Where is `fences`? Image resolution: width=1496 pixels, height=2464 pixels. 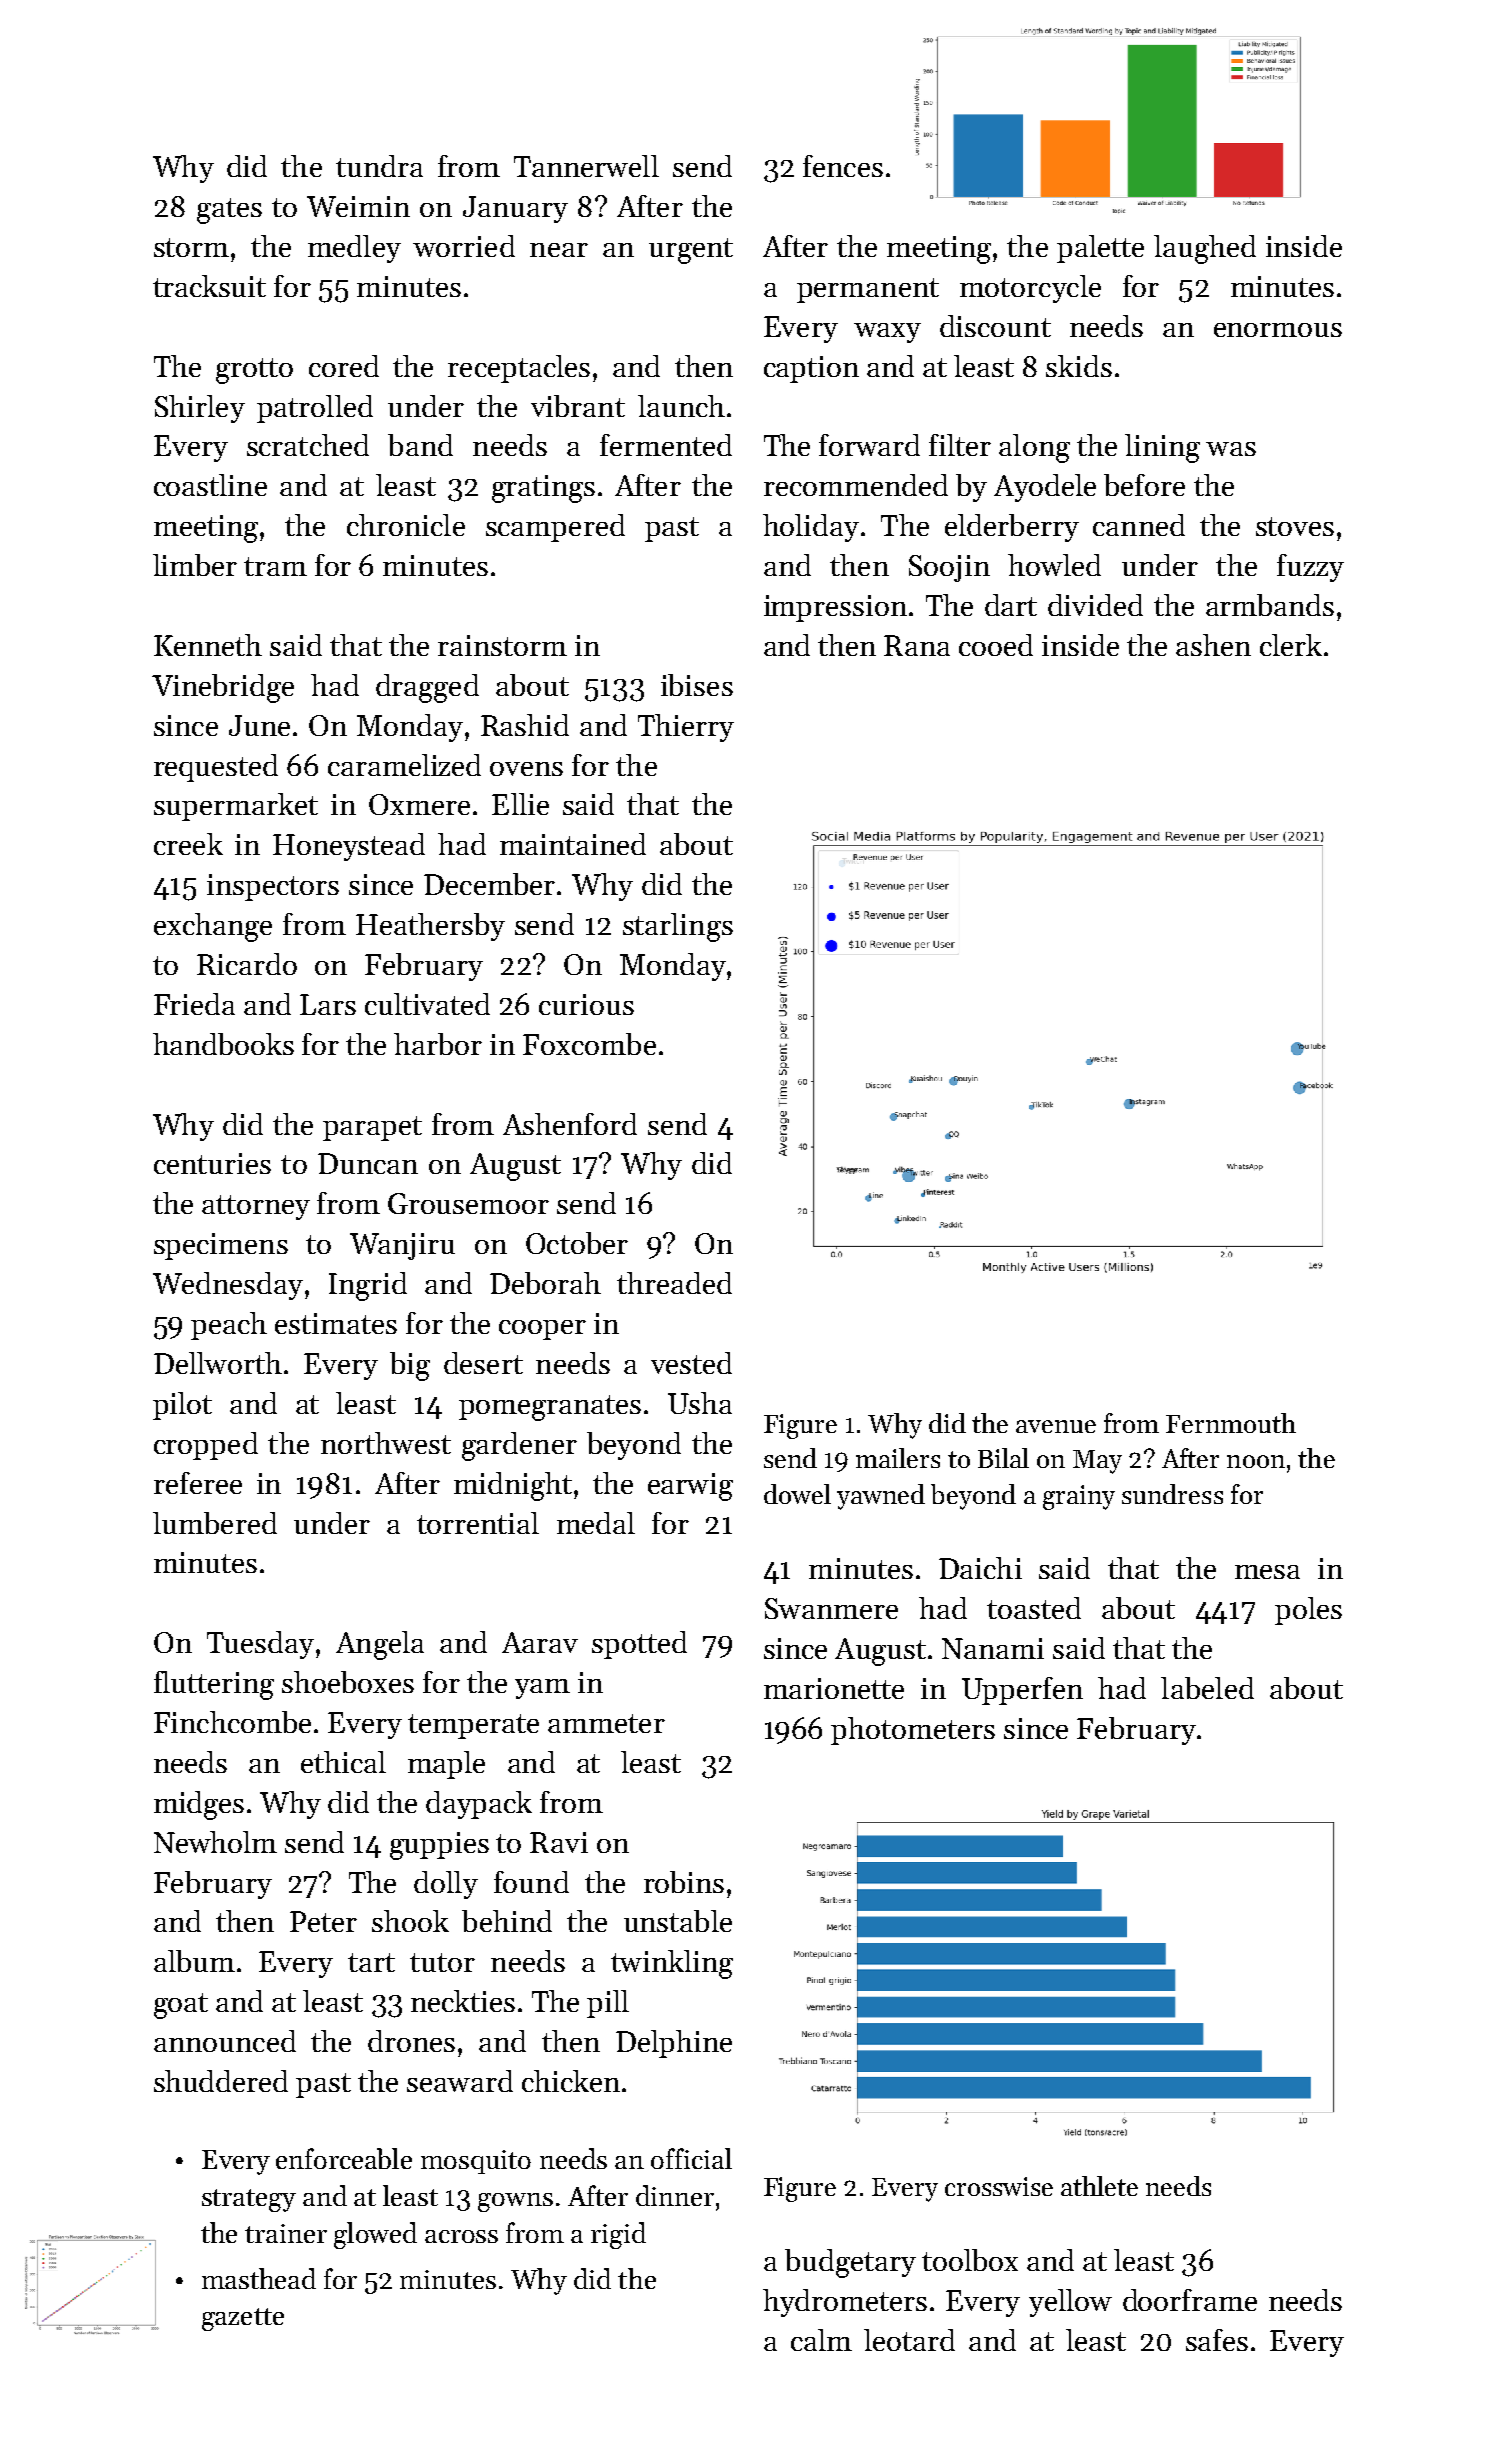
fences is located at coordinates (843, 166).
